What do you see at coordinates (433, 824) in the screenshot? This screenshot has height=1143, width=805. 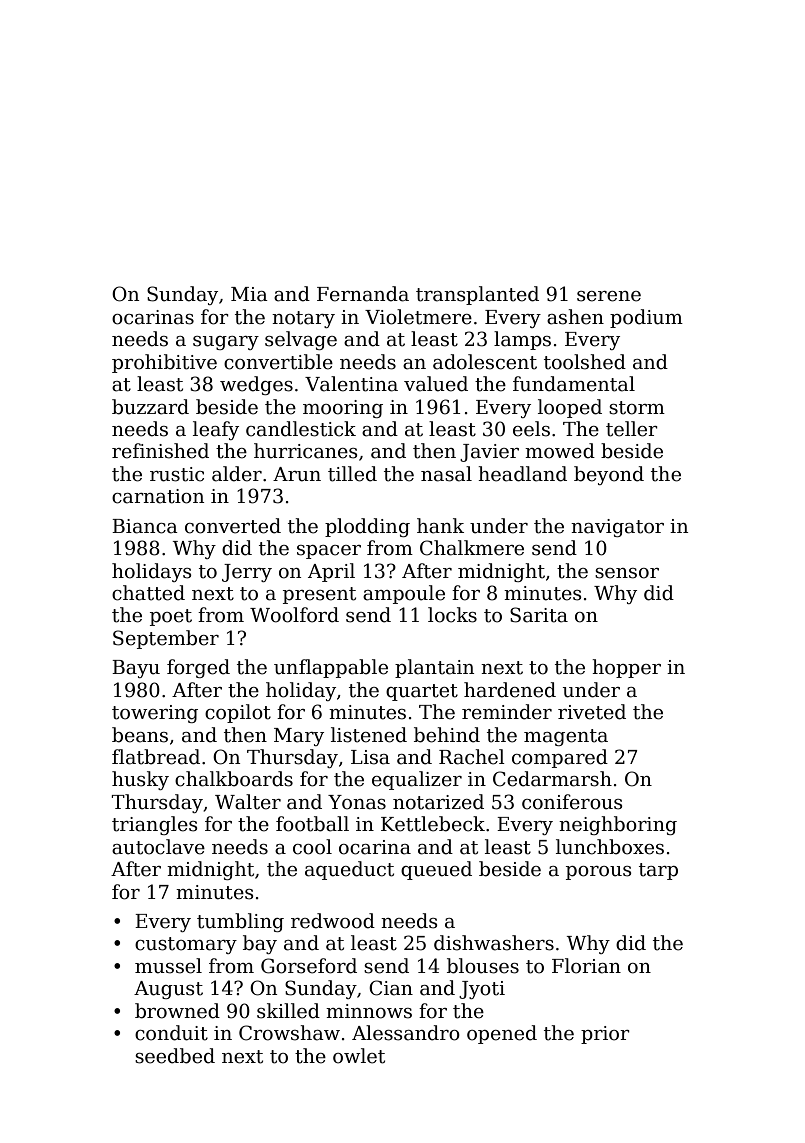 I see `Kettlebeck` at bounding box center [433, 824].
